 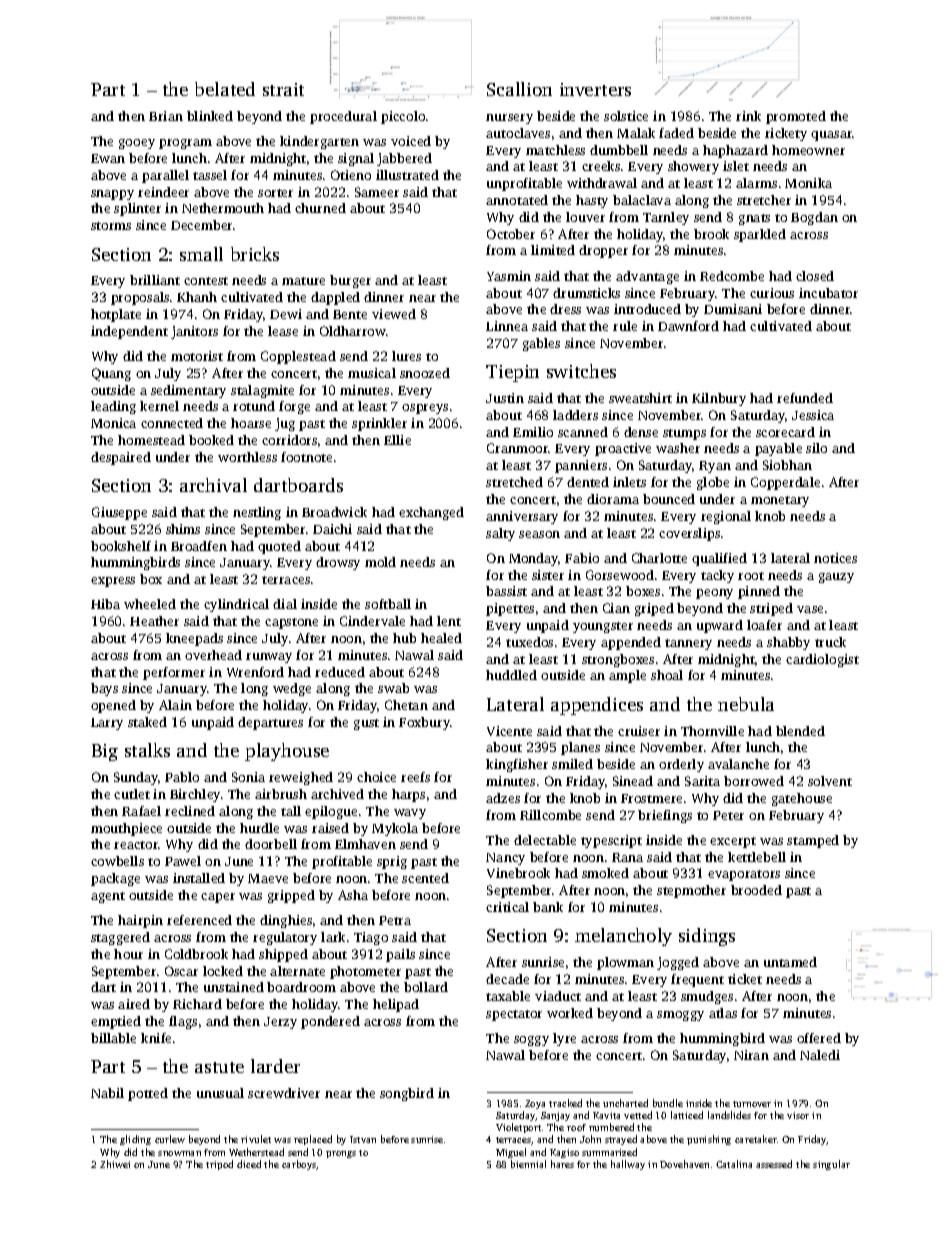 I want to click on gnats, so click(x=754, y=219).
